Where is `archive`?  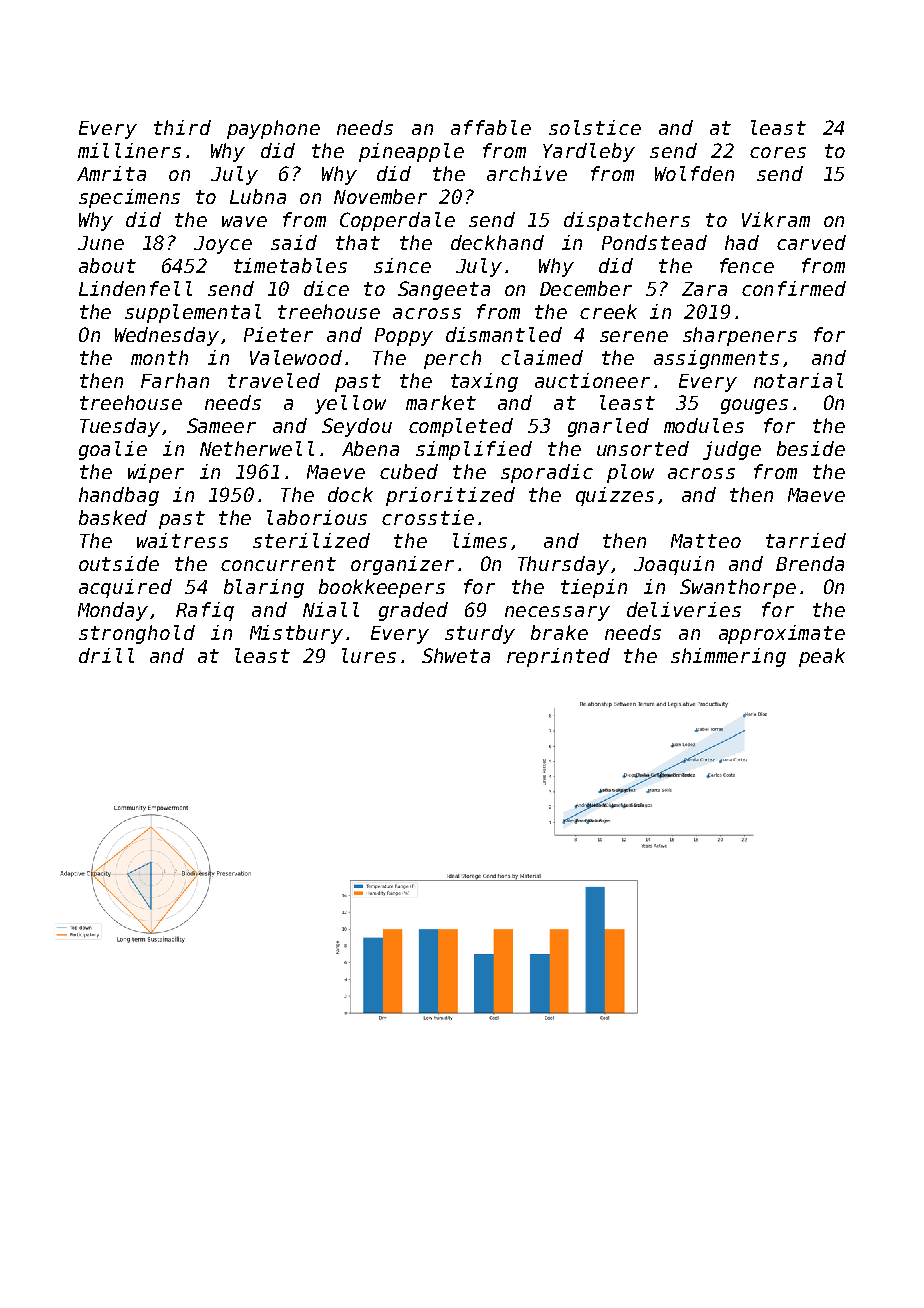 archive is located at coordinates (527, 173).
